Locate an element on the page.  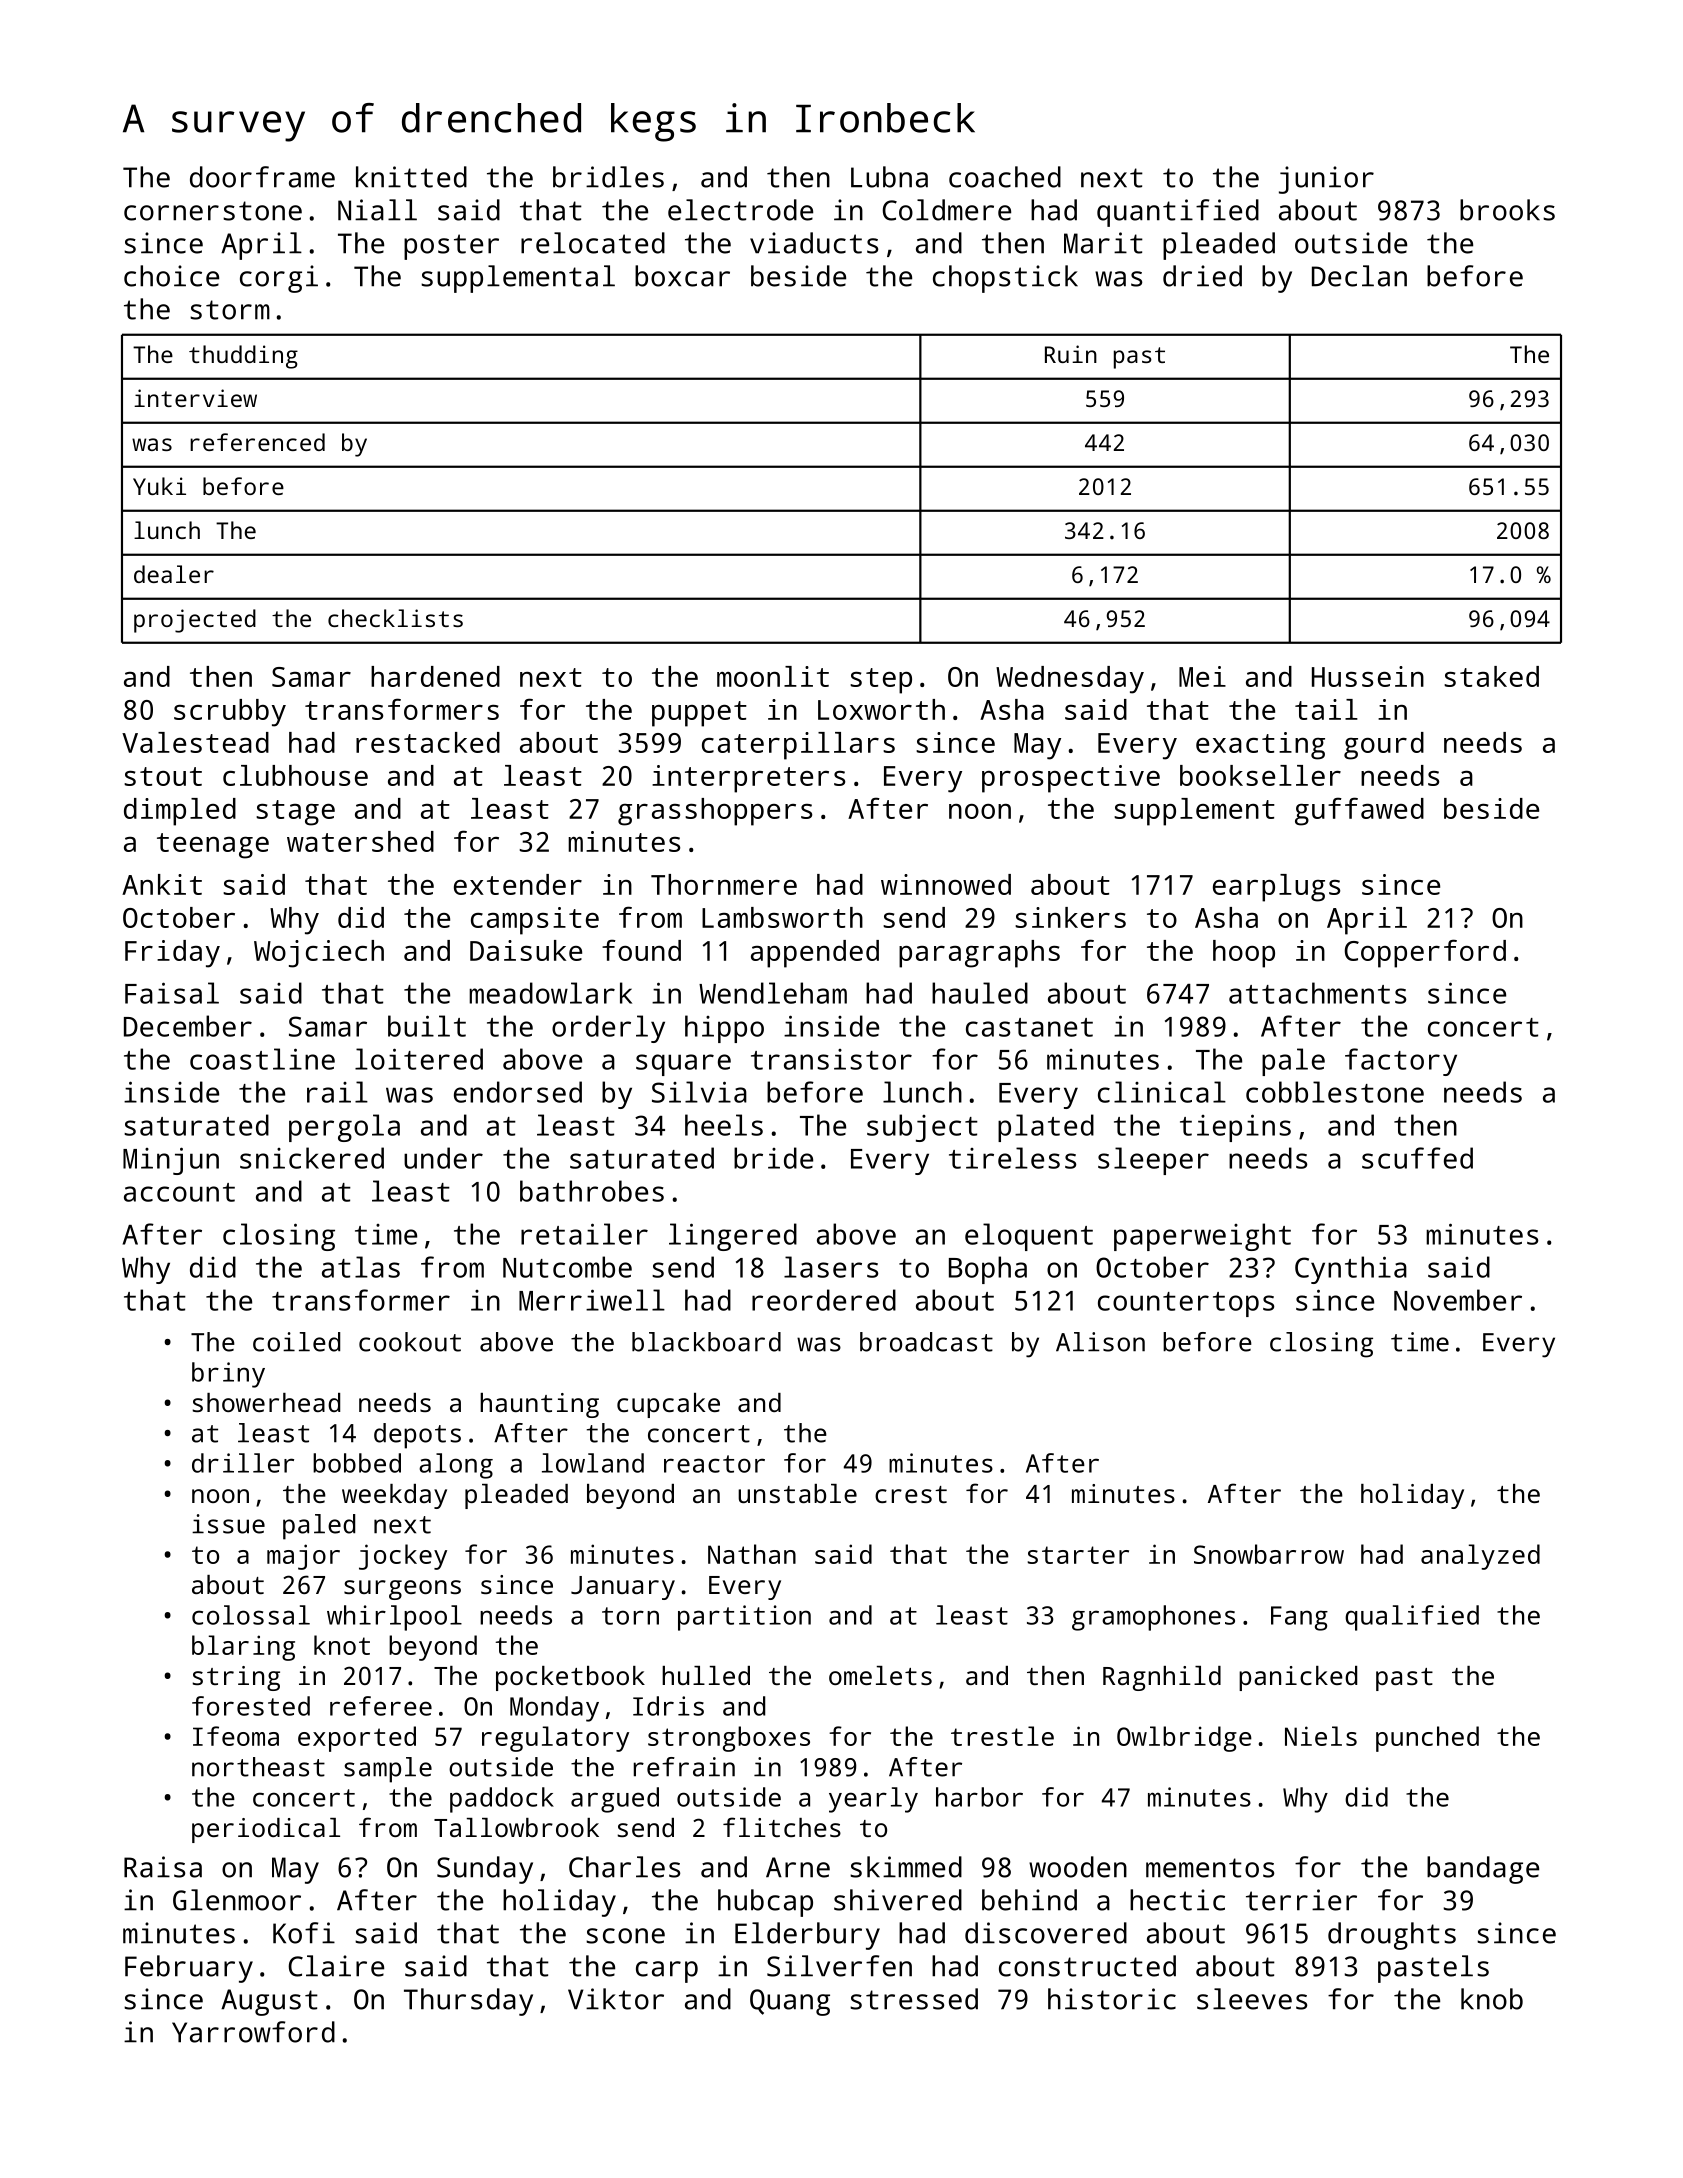
sample is located at coordinates (388, 1770).
